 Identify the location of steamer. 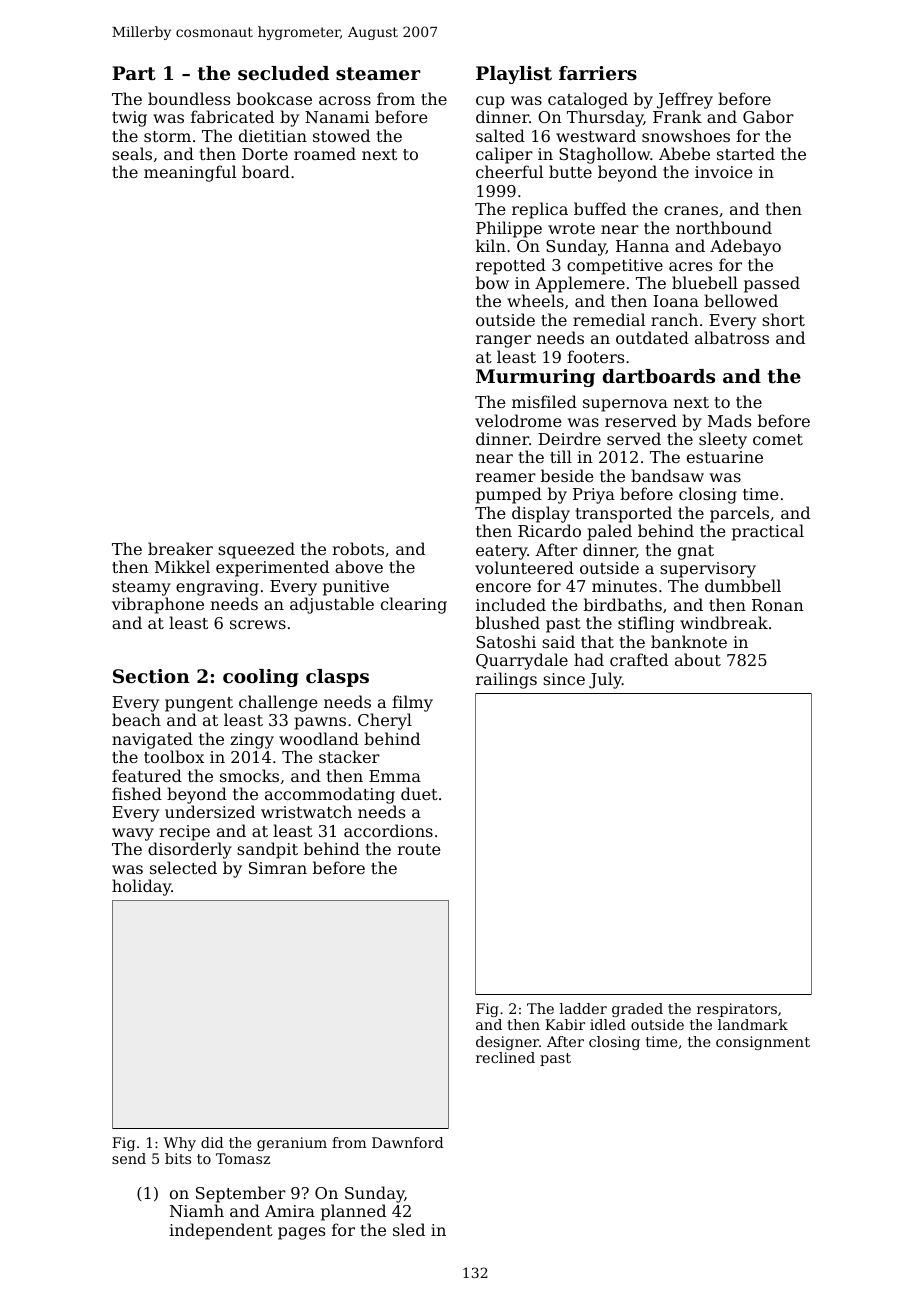
(378, 74).
